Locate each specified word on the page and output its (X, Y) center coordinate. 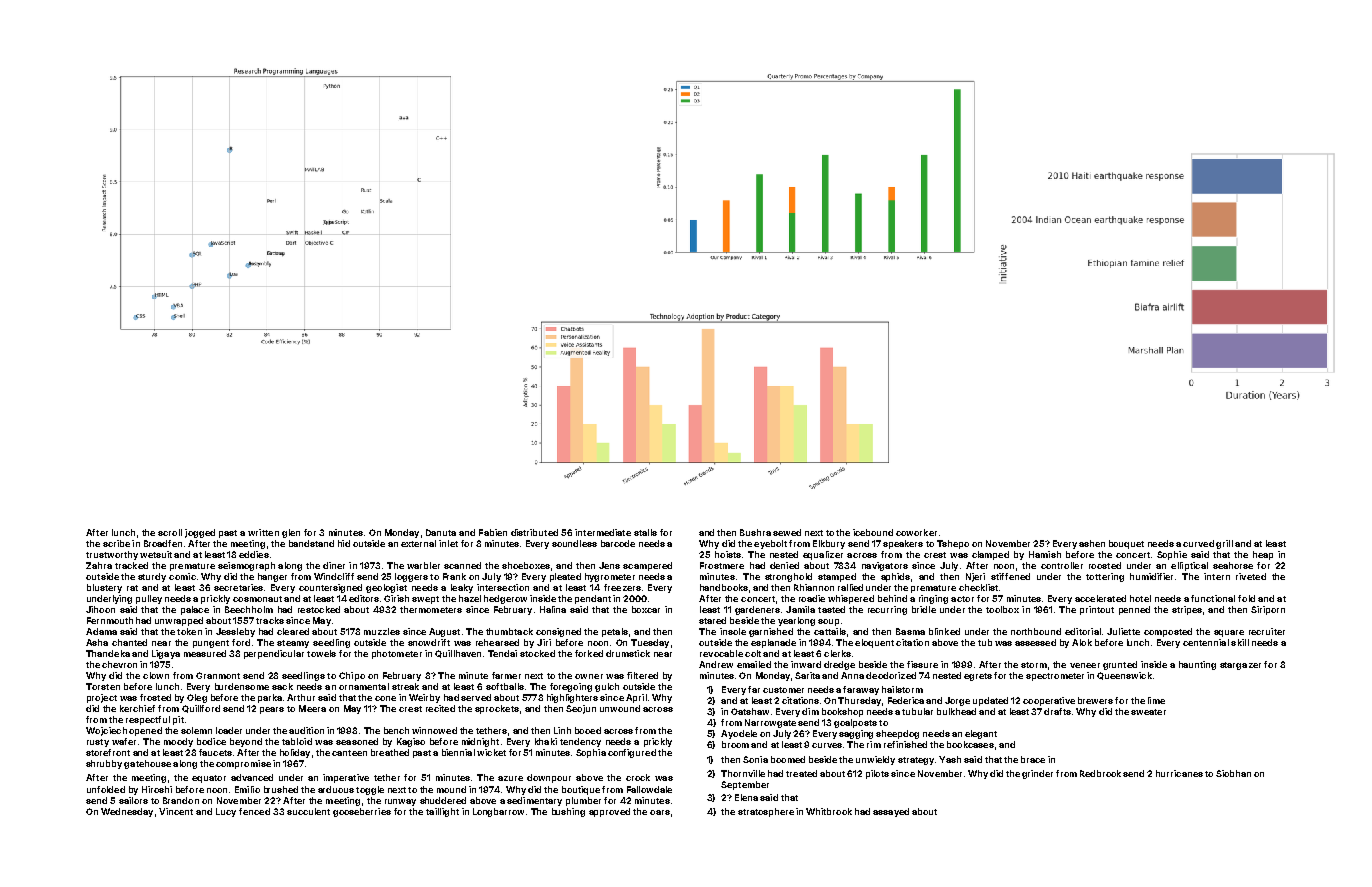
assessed (1035, 642)
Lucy (226, 812)
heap (1263, 555)
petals (615, 632)
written (263, 532)
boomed (788, 759)
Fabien (493, 532)
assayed (891, 812)
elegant (981, 734)
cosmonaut (257, 599)
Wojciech (106, 731)
